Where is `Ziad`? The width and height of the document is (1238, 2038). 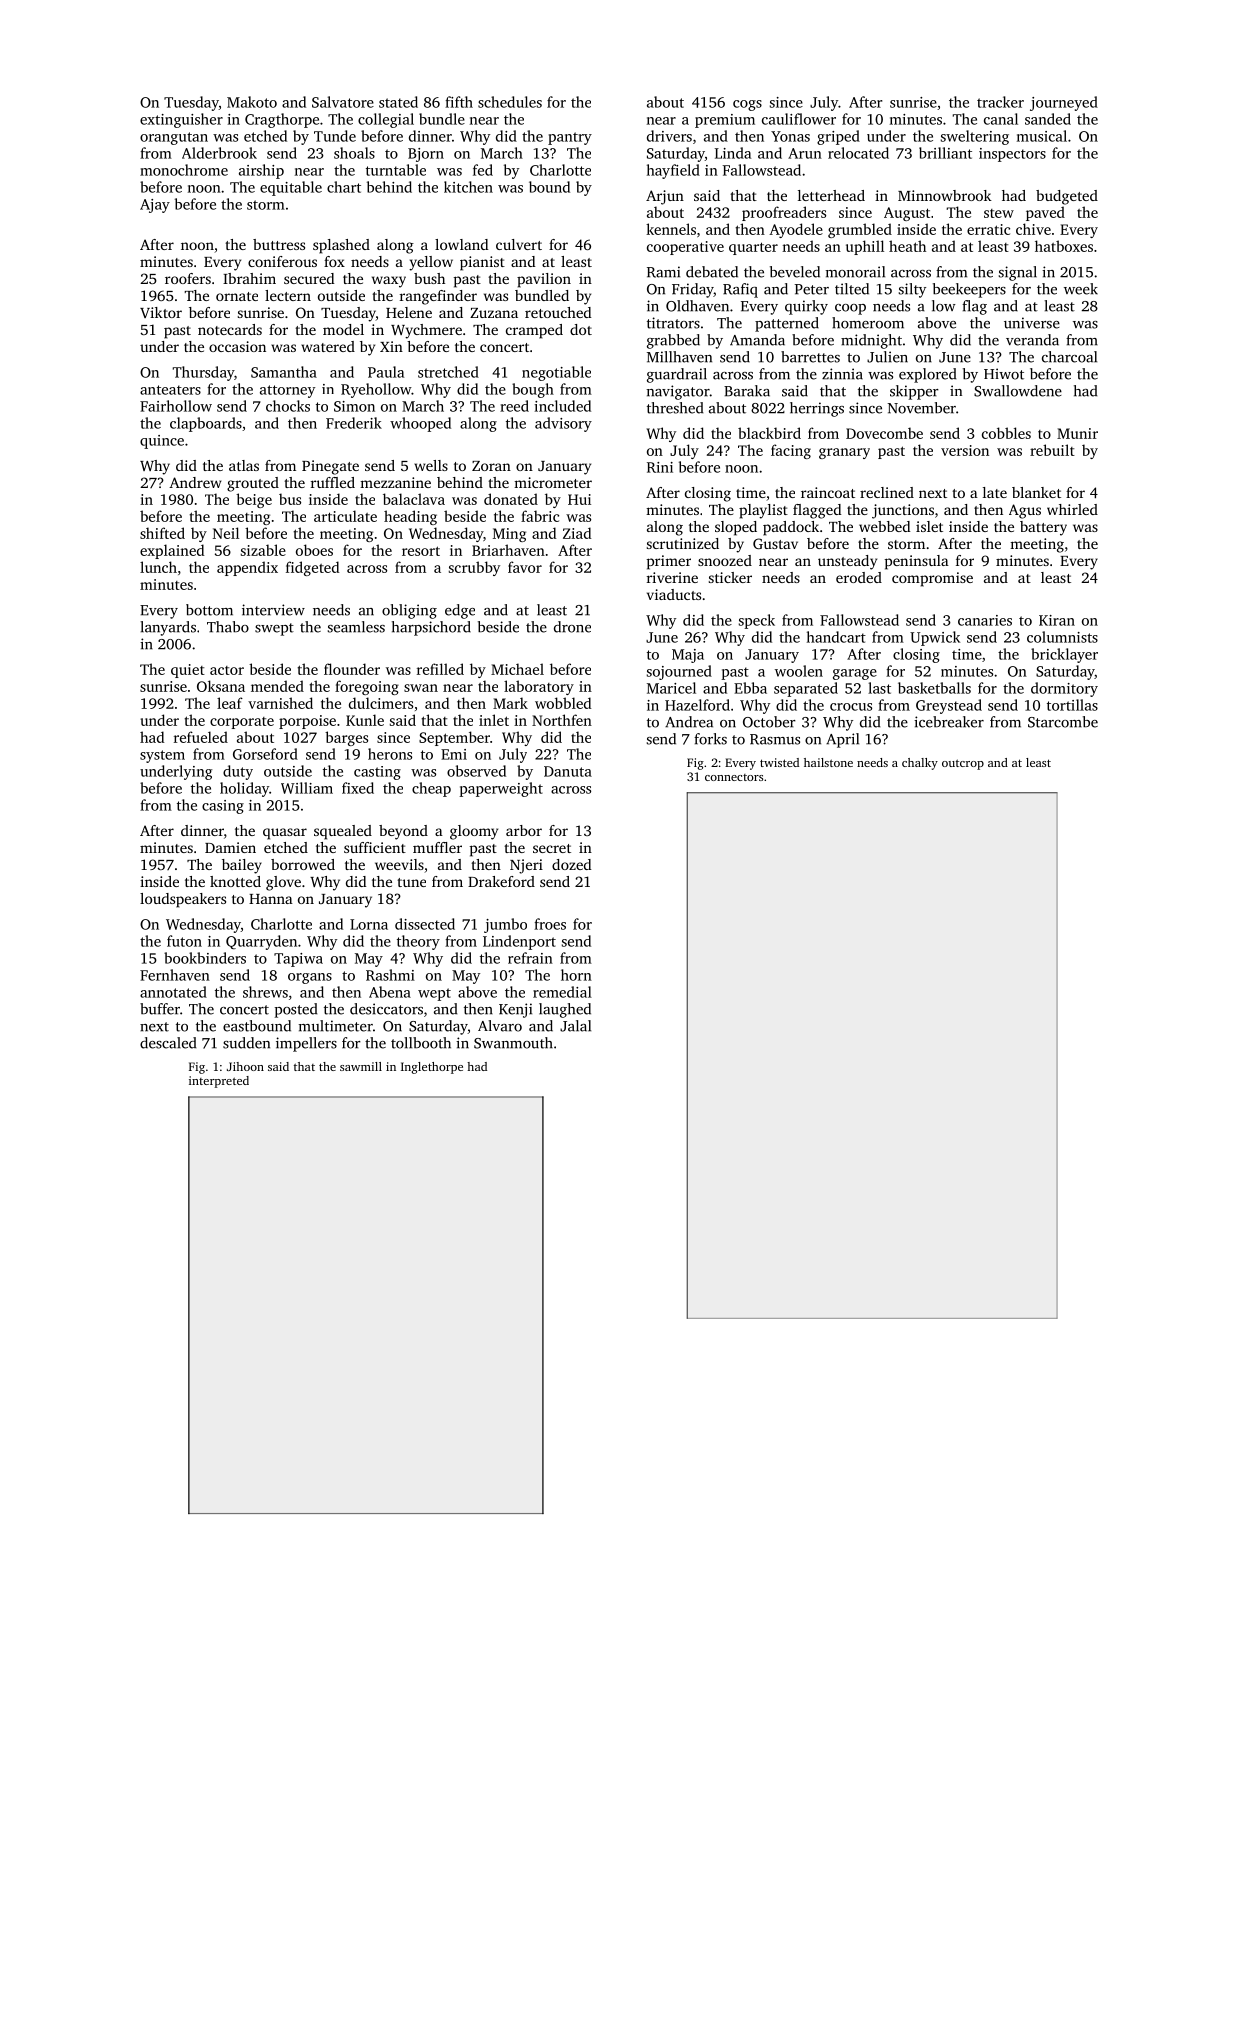
Ziad is located at coordinates (577, 533).
